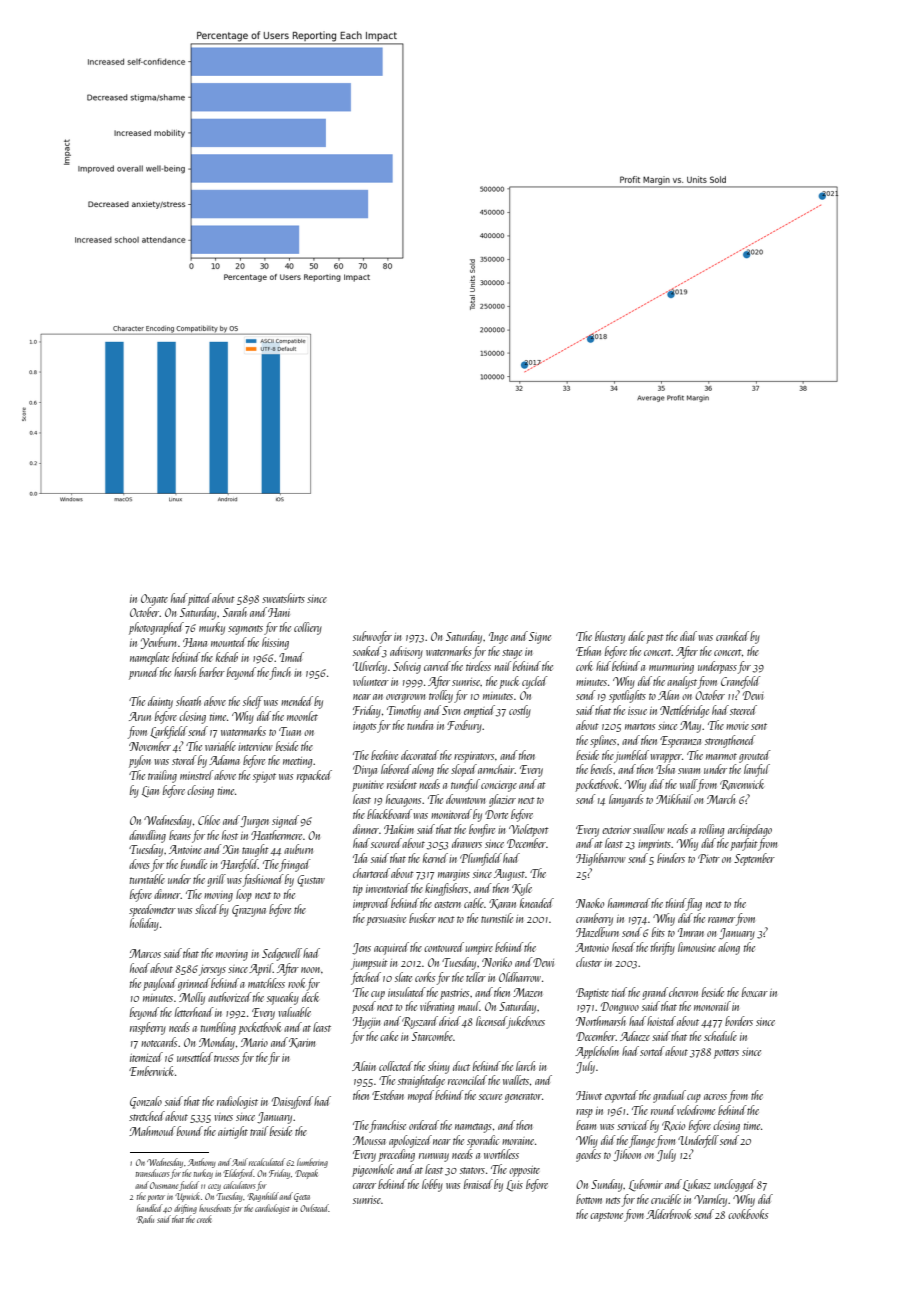  Describe the element at coordinates (606, 1217) in the screenshot. I see `capstone` at that location.
